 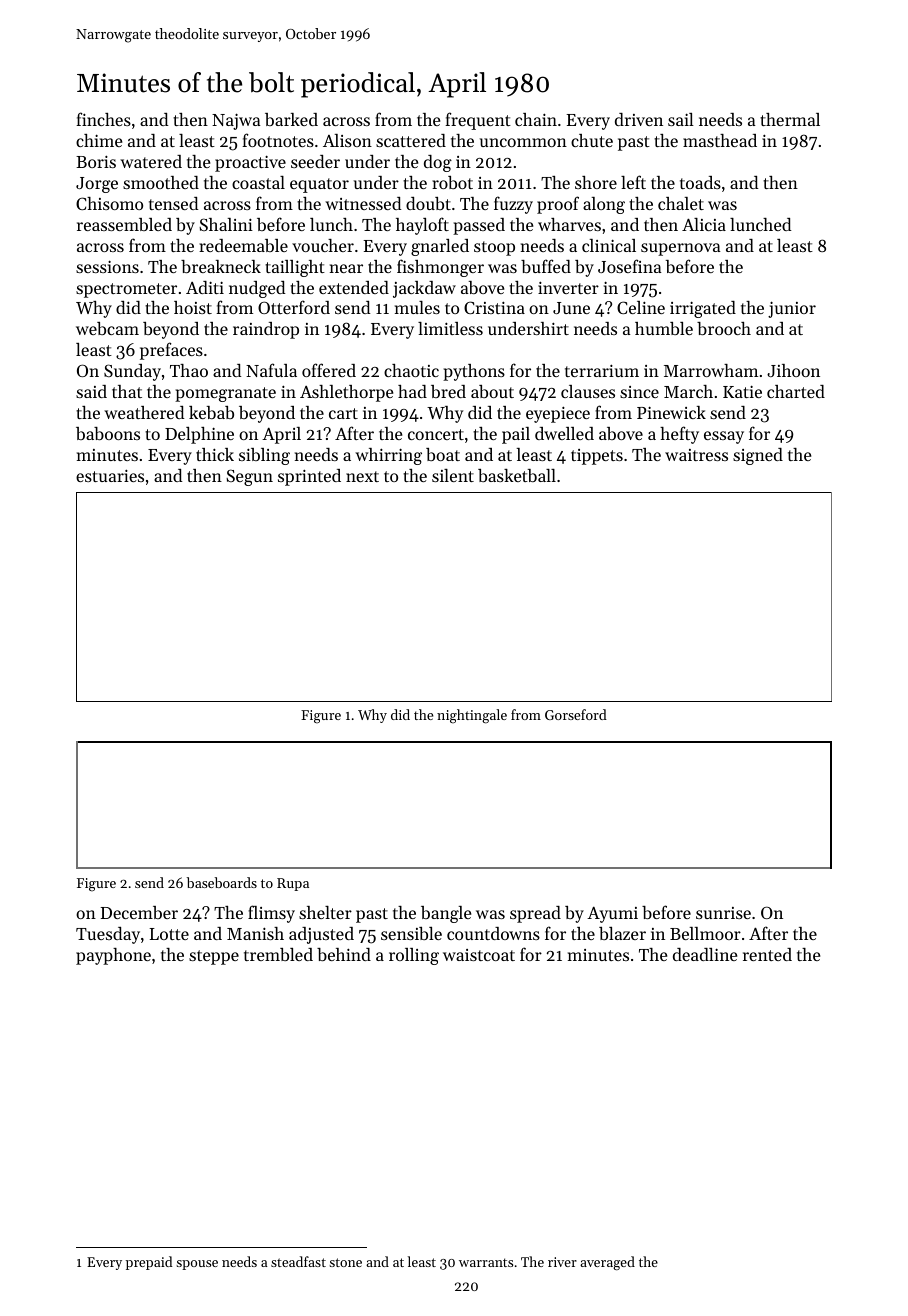 I want to click on warrants, so click(x=486, y=1262).
